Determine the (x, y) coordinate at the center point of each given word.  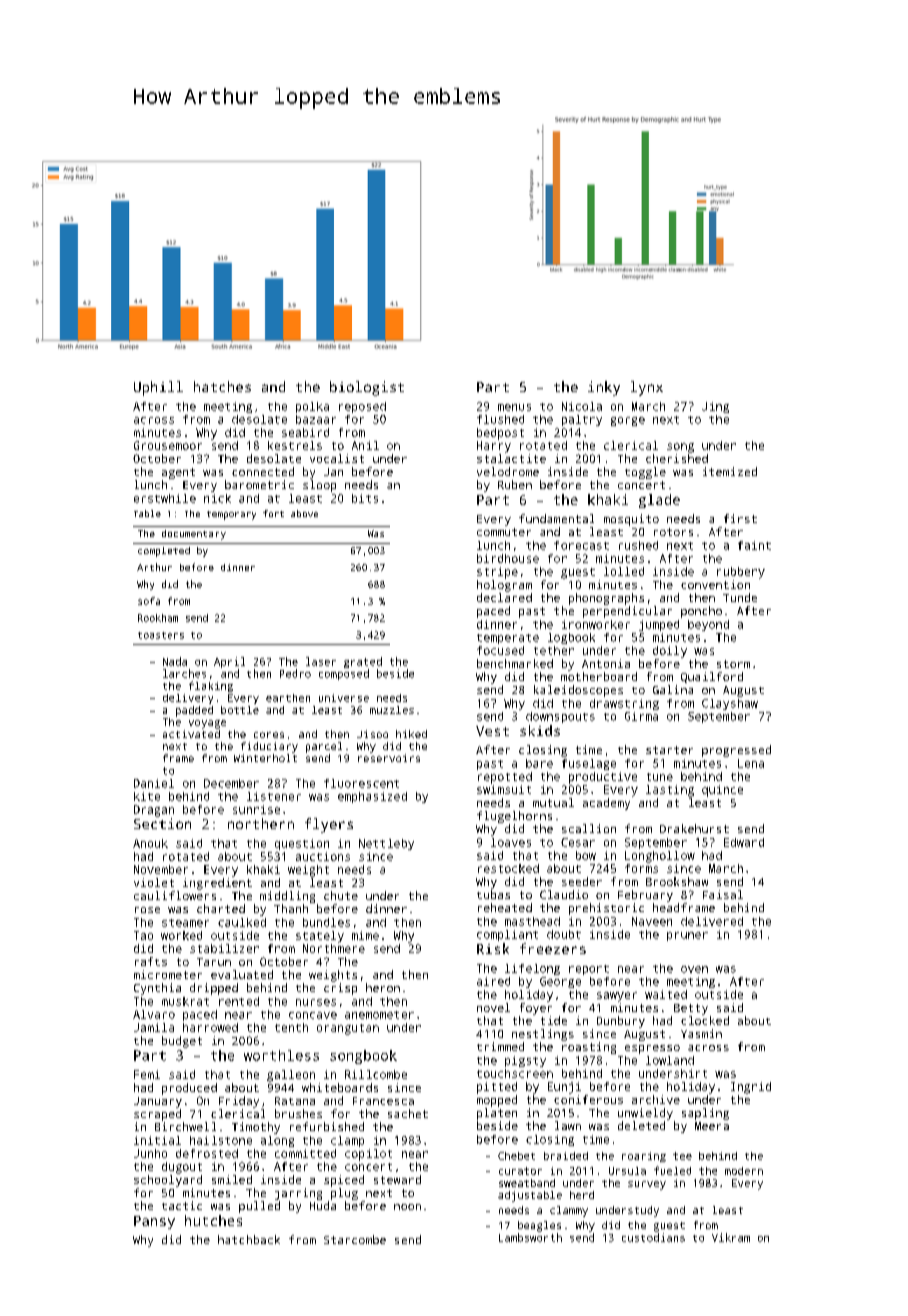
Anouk (150, 843)
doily (670, 652)
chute (341, 895)
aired (493, 981)
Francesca (383, 1101)
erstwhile (165, 498)
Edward (744, 842)
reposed (362, 407)
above (304, 513)
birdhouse (508, 558)
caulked (242, 922)
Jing (715, 407)
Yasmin (701, 1033)
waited (666, 994)
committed (305, 1153)
